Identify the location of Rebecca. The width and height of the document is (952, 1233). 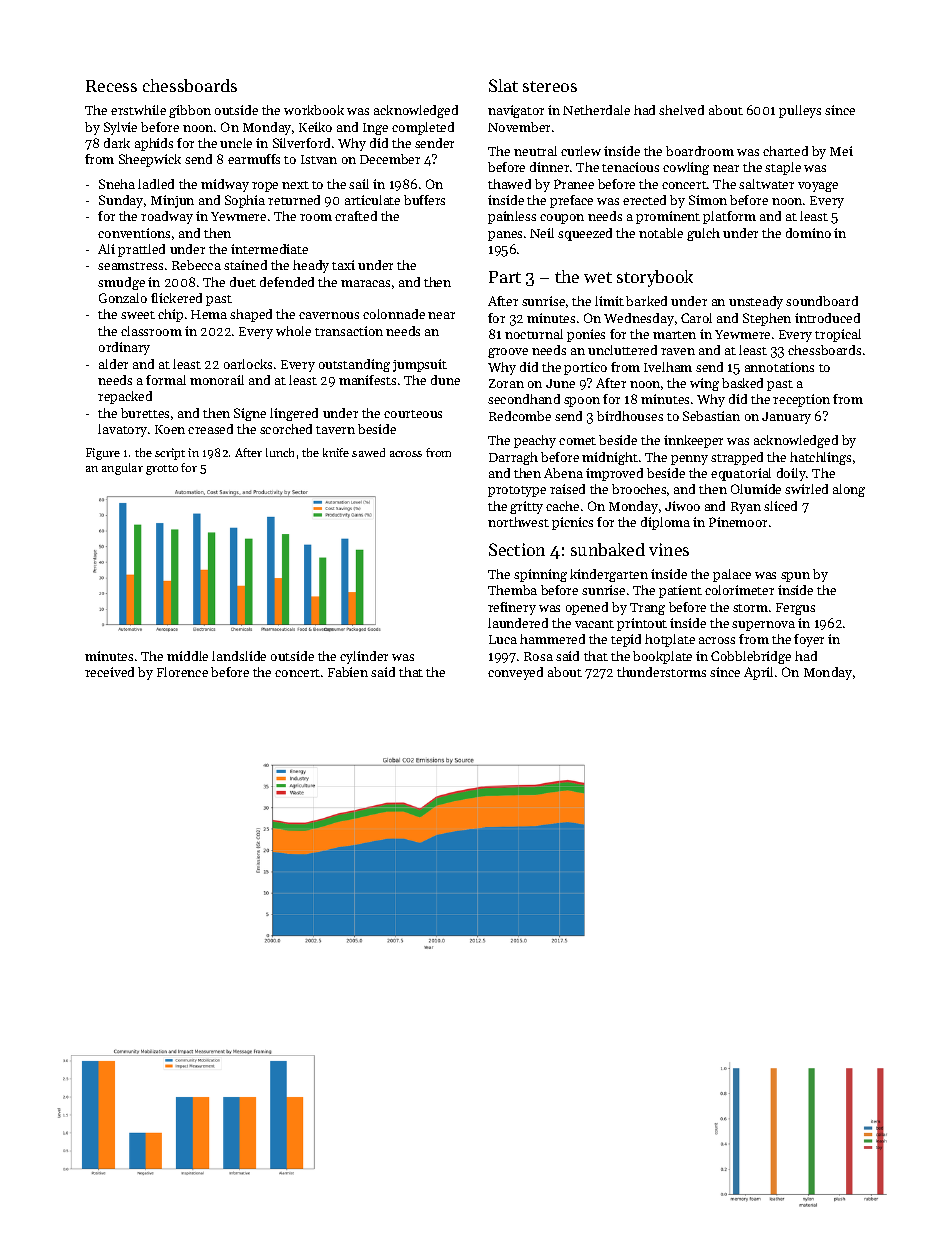
(196, 265).
